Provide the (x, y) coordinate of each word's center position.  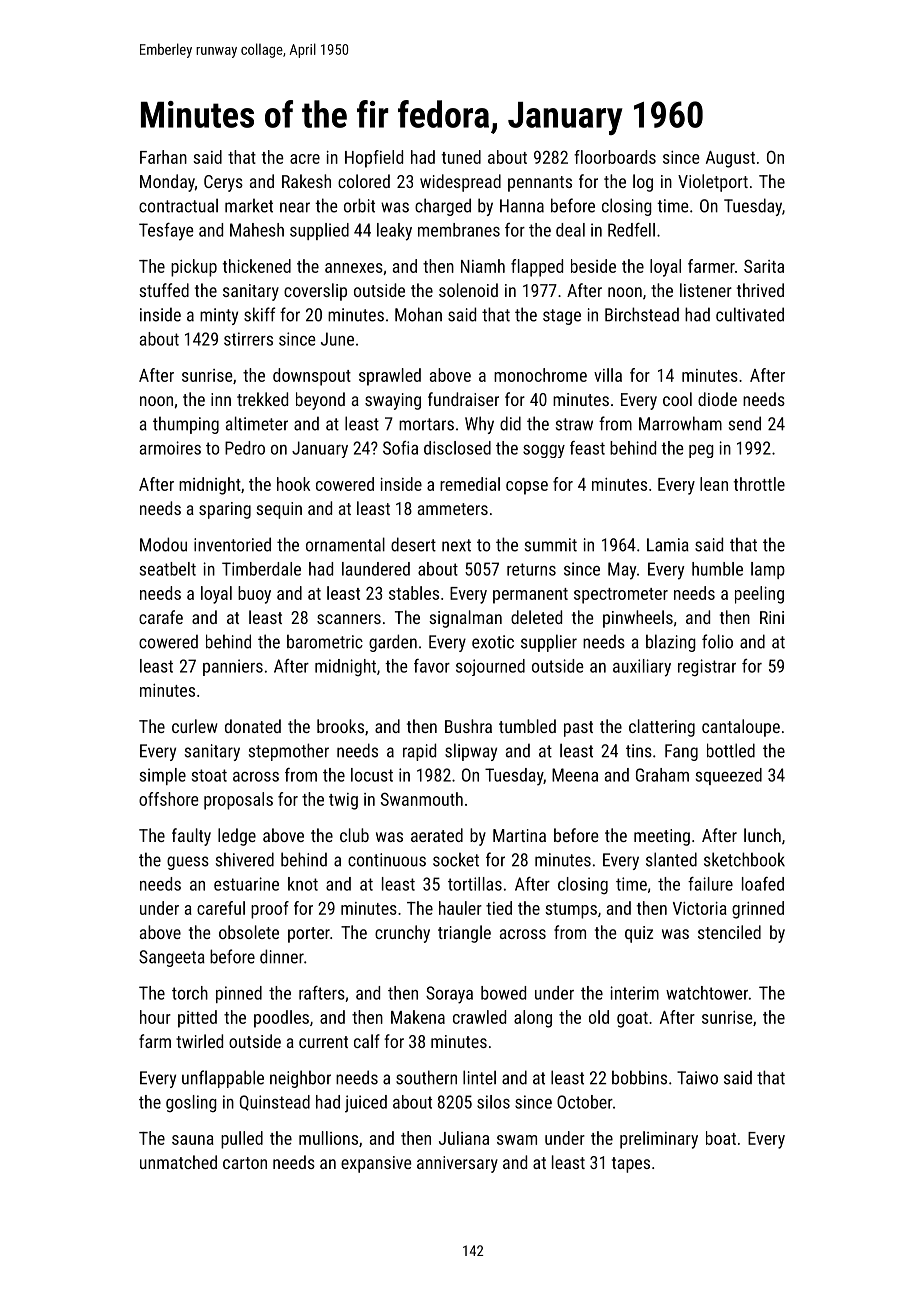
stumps (571, 911)
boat (721, 1138)
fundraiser (463, 399)
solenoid (468, 290)
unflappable (223, 1079)
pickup (194, 268)
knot (303, 884)
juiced (366, 1104)
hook (293, 484)
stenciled (729, 932)
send (745, 423)
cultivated (750, 314)
